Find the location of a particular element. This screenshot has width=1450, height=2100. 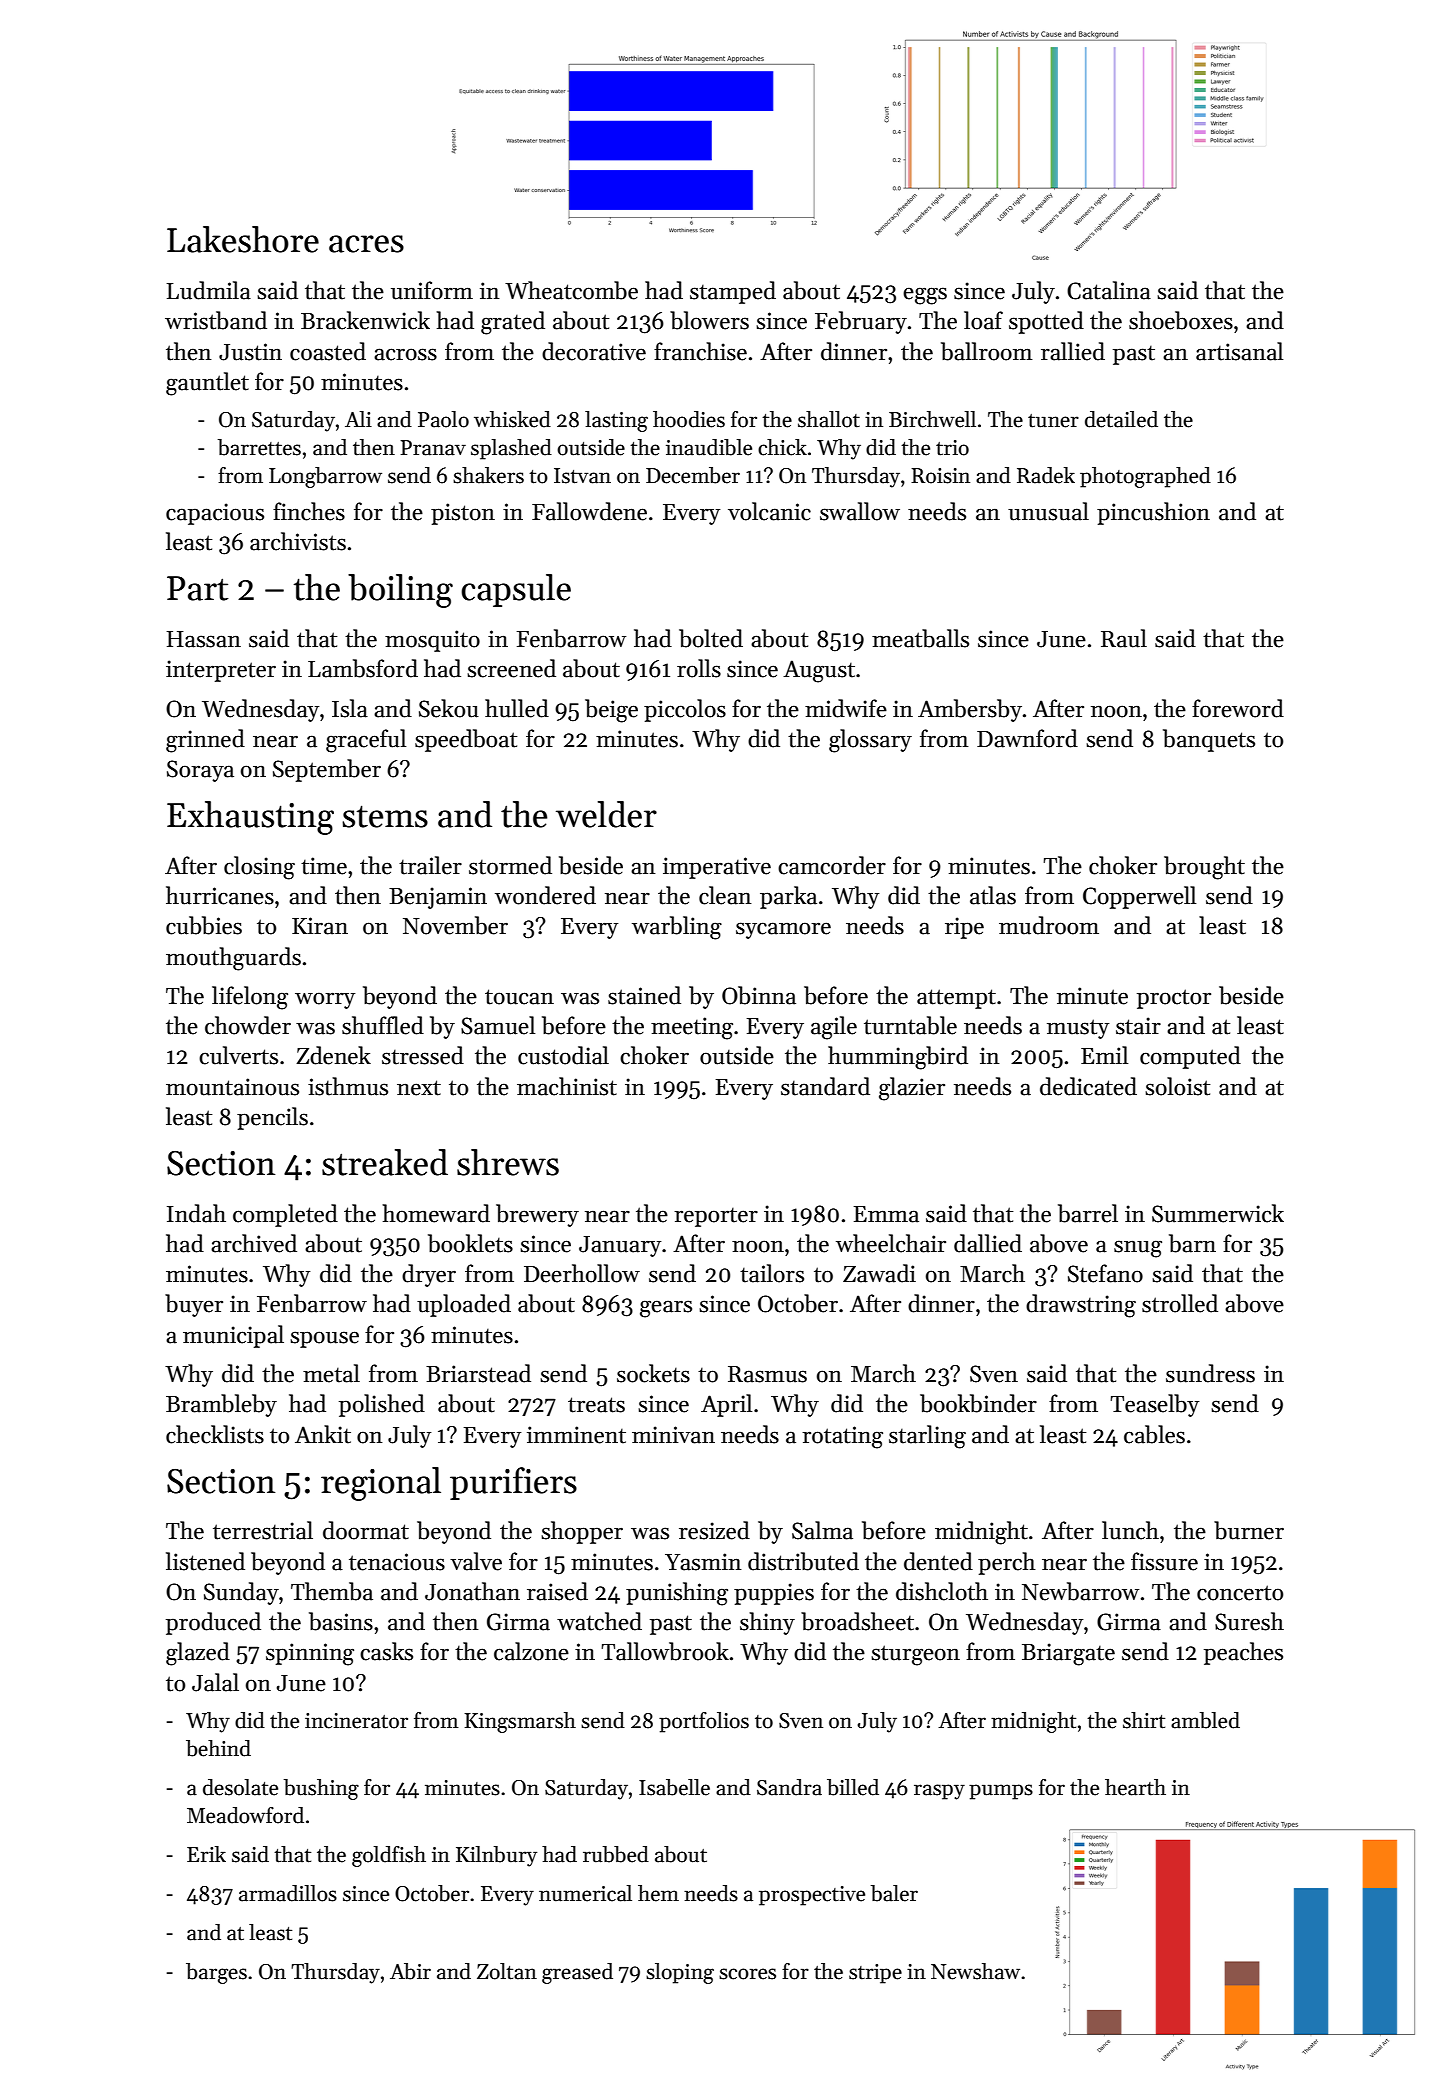

capsule is located at coordinates (516, 590).
